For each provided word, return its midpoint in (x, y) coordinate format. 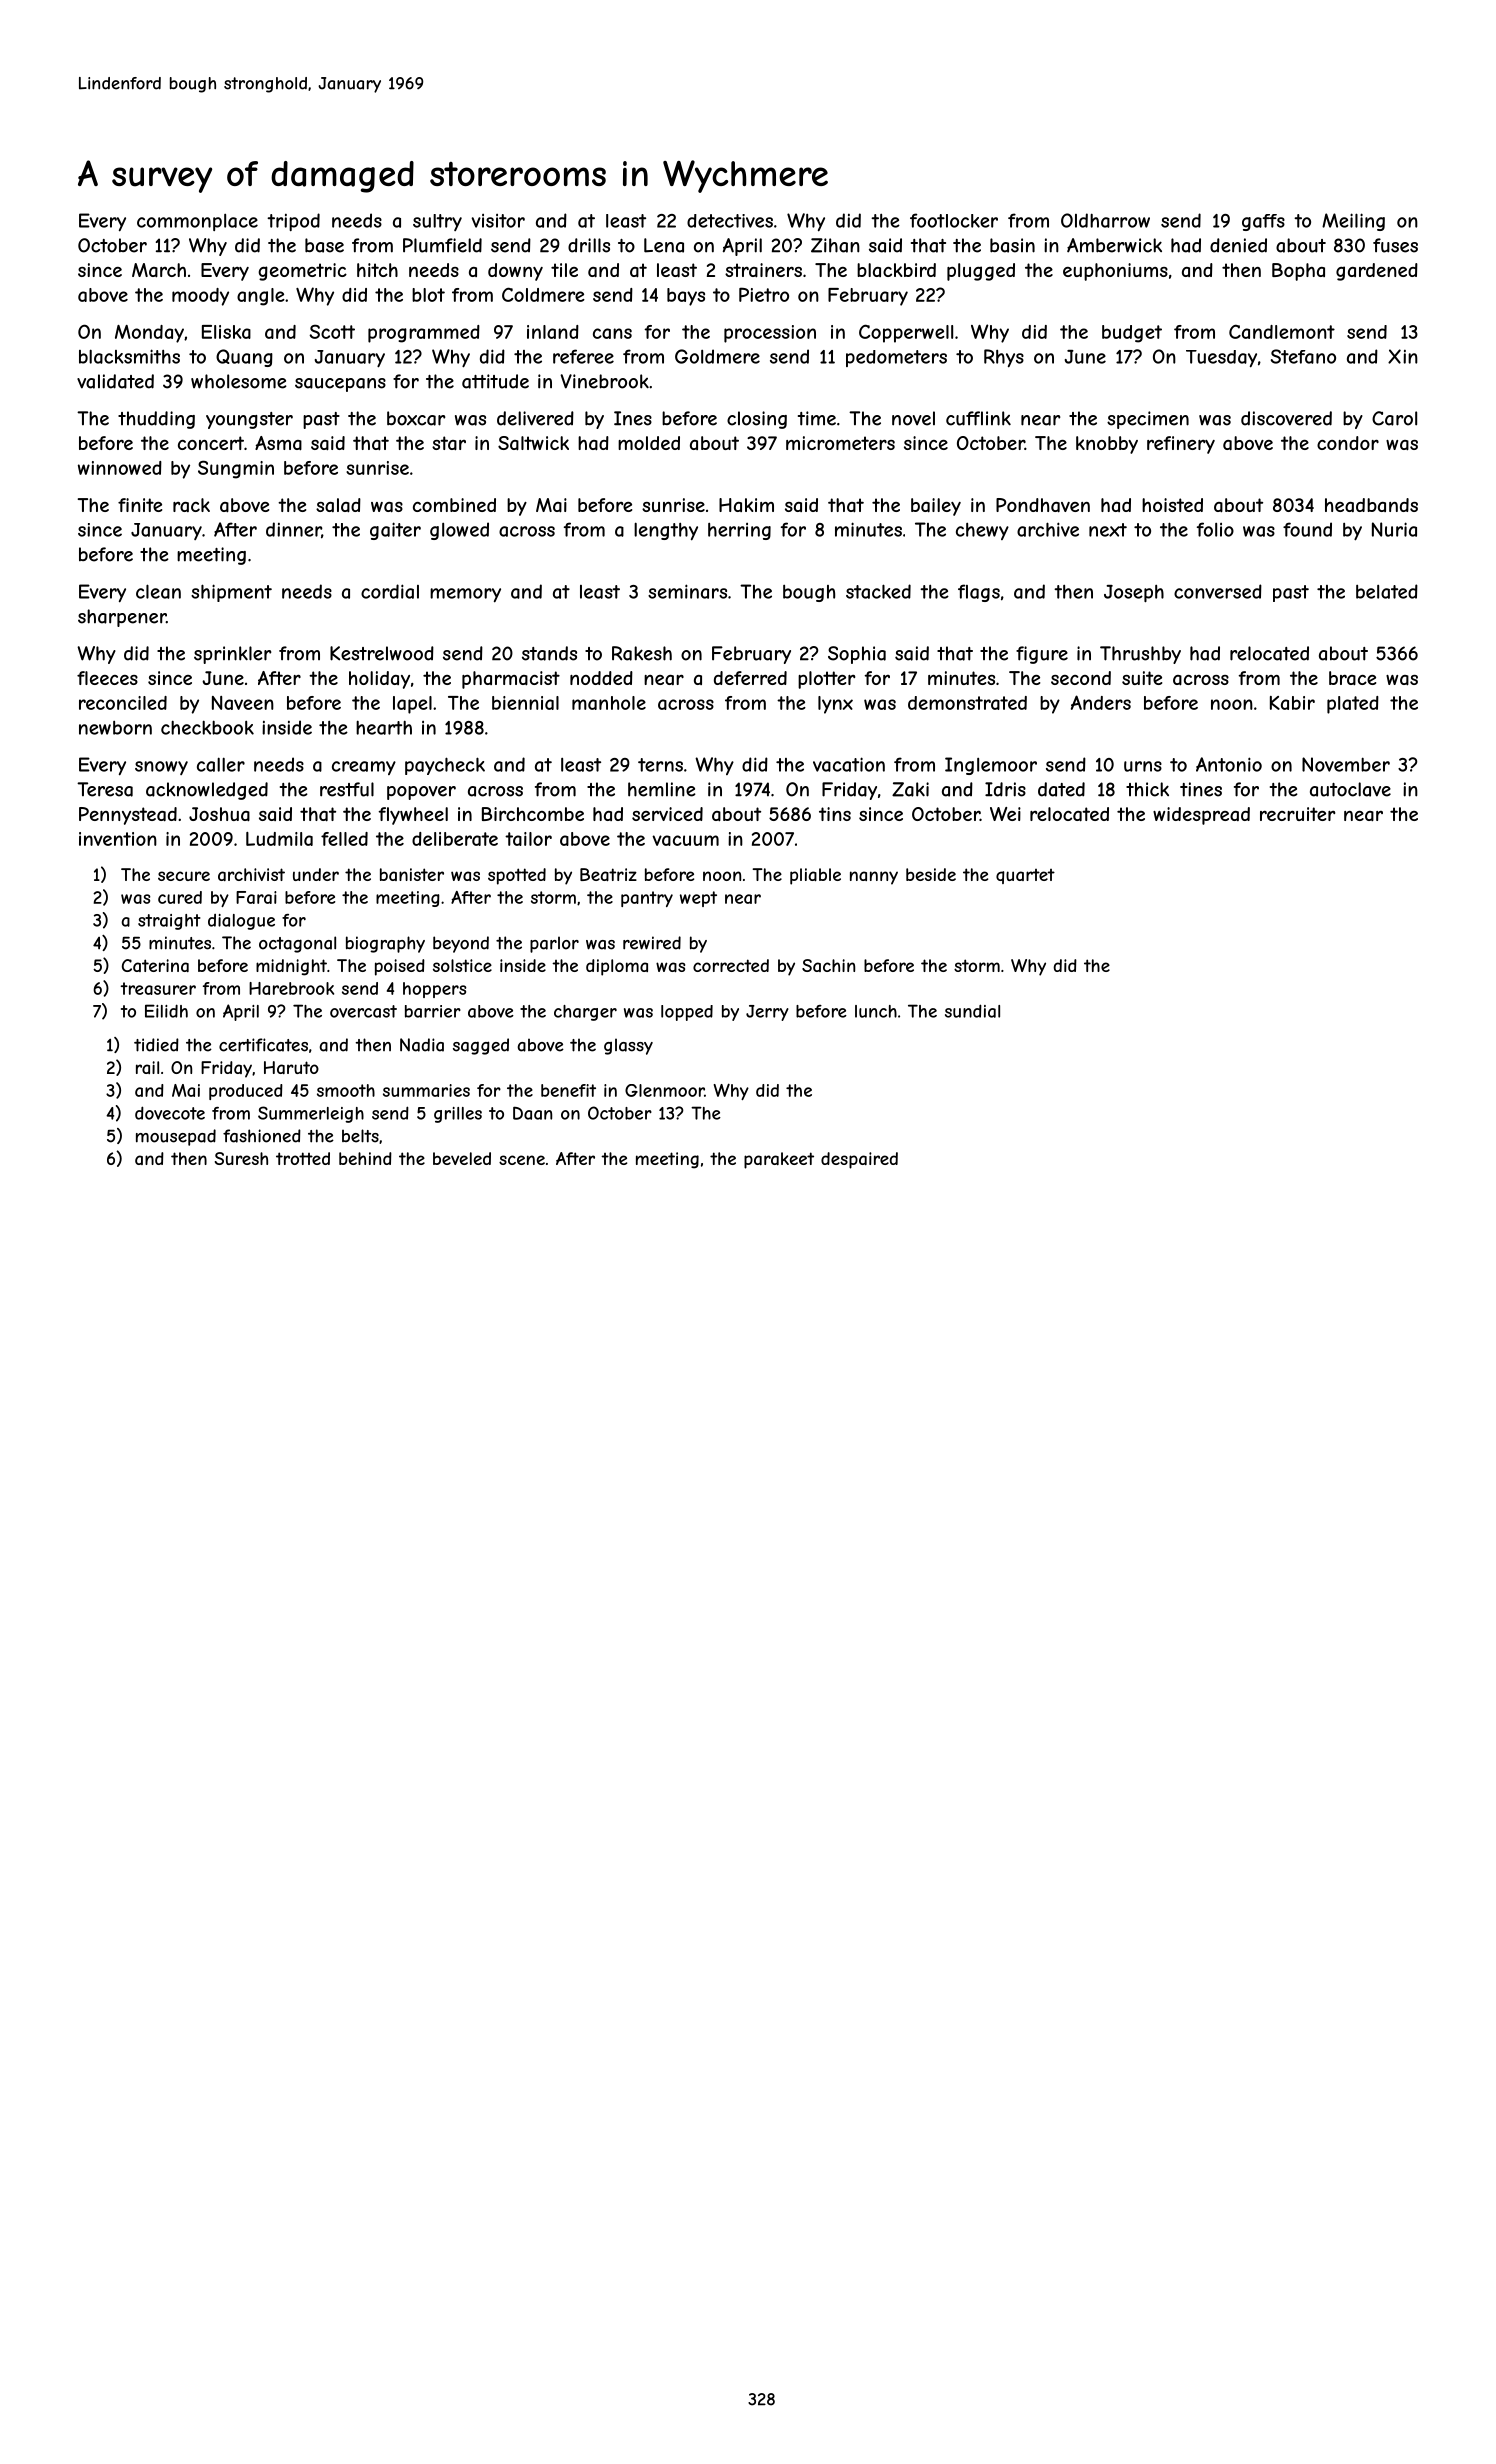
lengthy (666, 531)
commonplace (197, 222)
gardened (1377, 272)
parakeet (779, 1160)
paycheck (445, 766)
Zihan (835, 245)
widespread (1201, 816)
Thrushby (1140, 655)
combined (454, 505)
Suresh (241, 1158)
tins (835, 814)
